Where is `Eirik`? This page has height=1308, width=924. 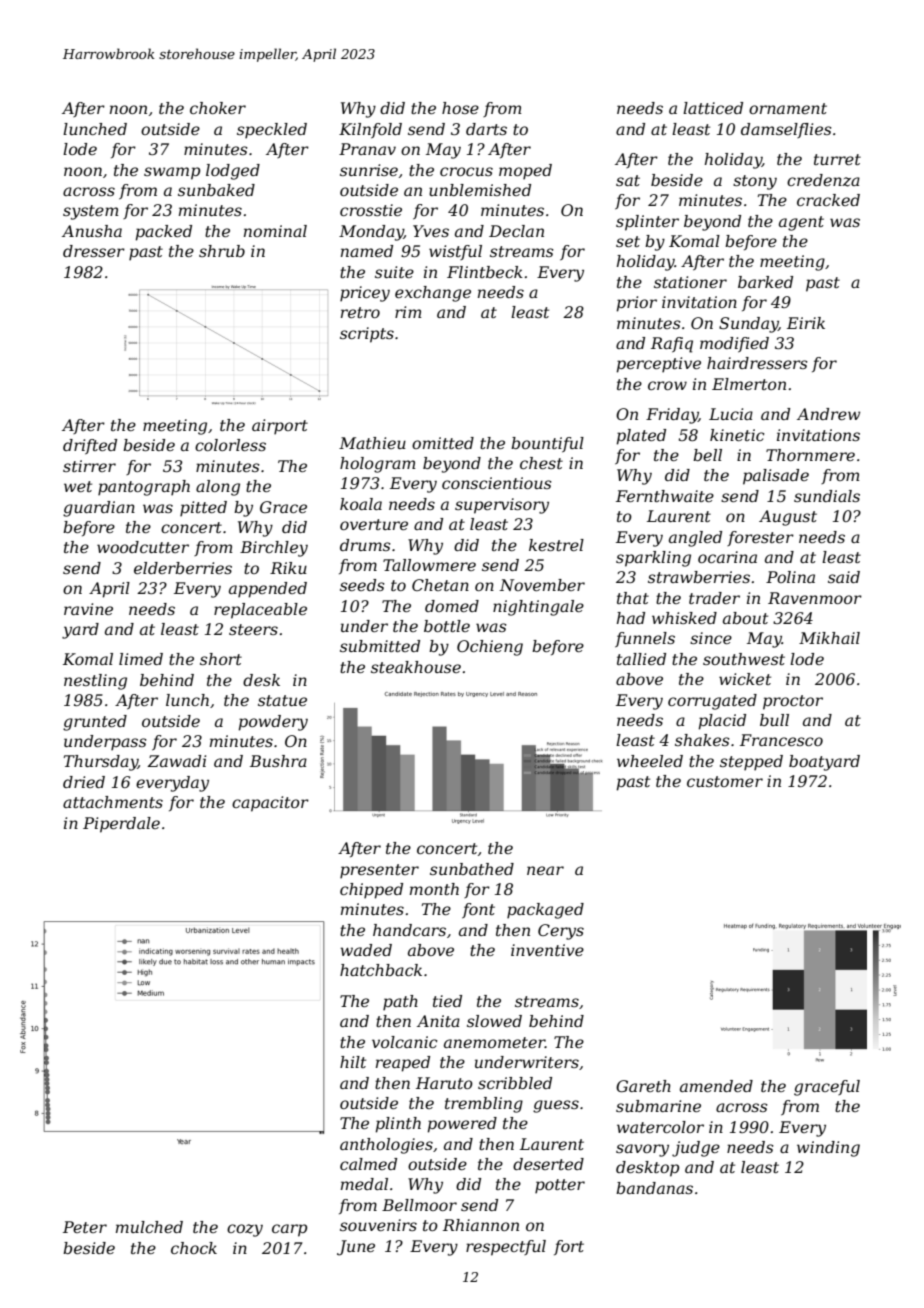 Eirik is located at coordinates (806, 323).
